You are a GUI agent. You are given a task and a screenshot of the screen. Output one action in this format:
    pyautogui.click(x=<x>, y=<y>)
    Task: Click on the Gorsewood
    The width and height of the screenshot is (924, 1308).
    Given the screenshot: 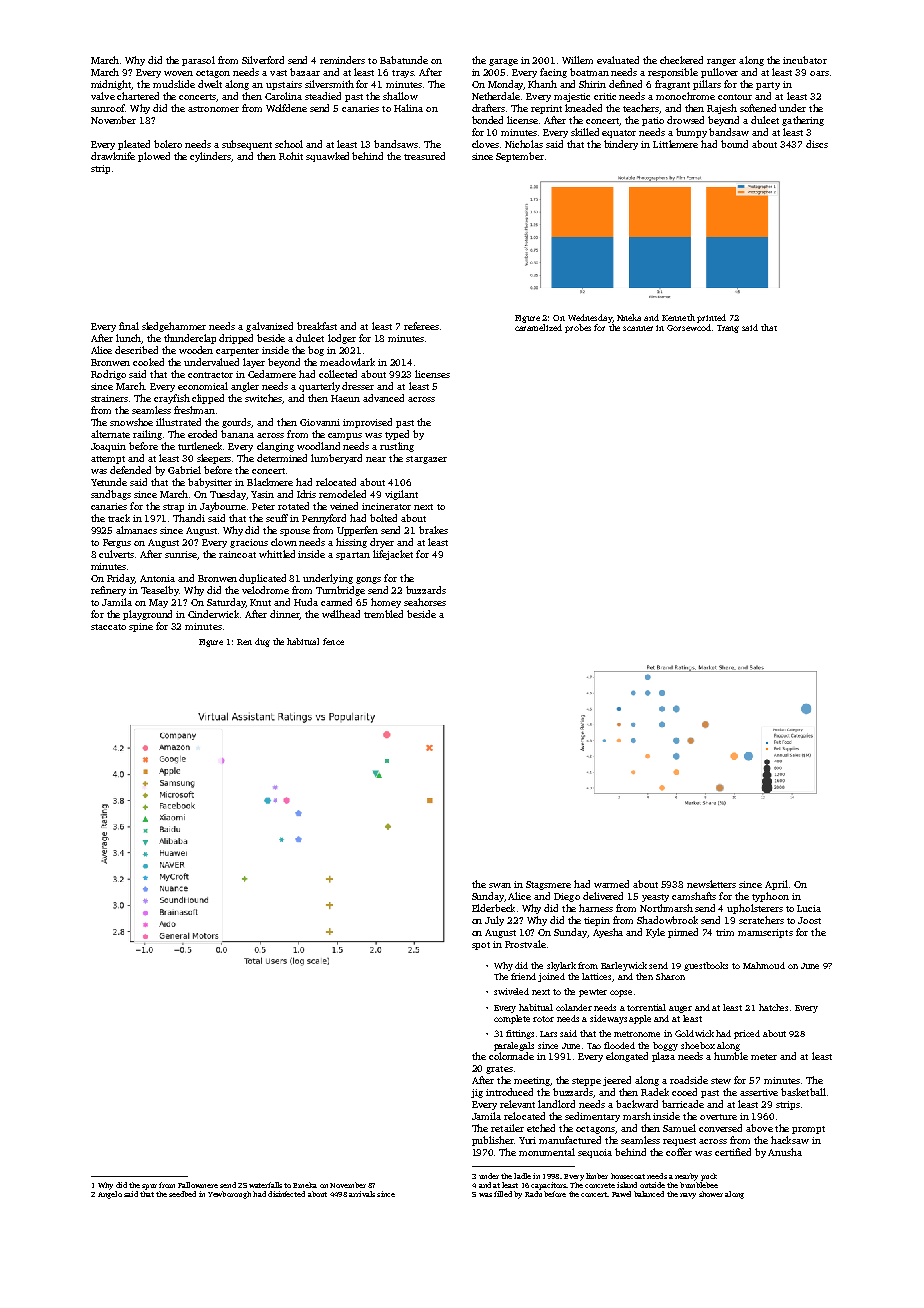 What is the action you would take?
    pyautogui.click(x=689, y=327)
